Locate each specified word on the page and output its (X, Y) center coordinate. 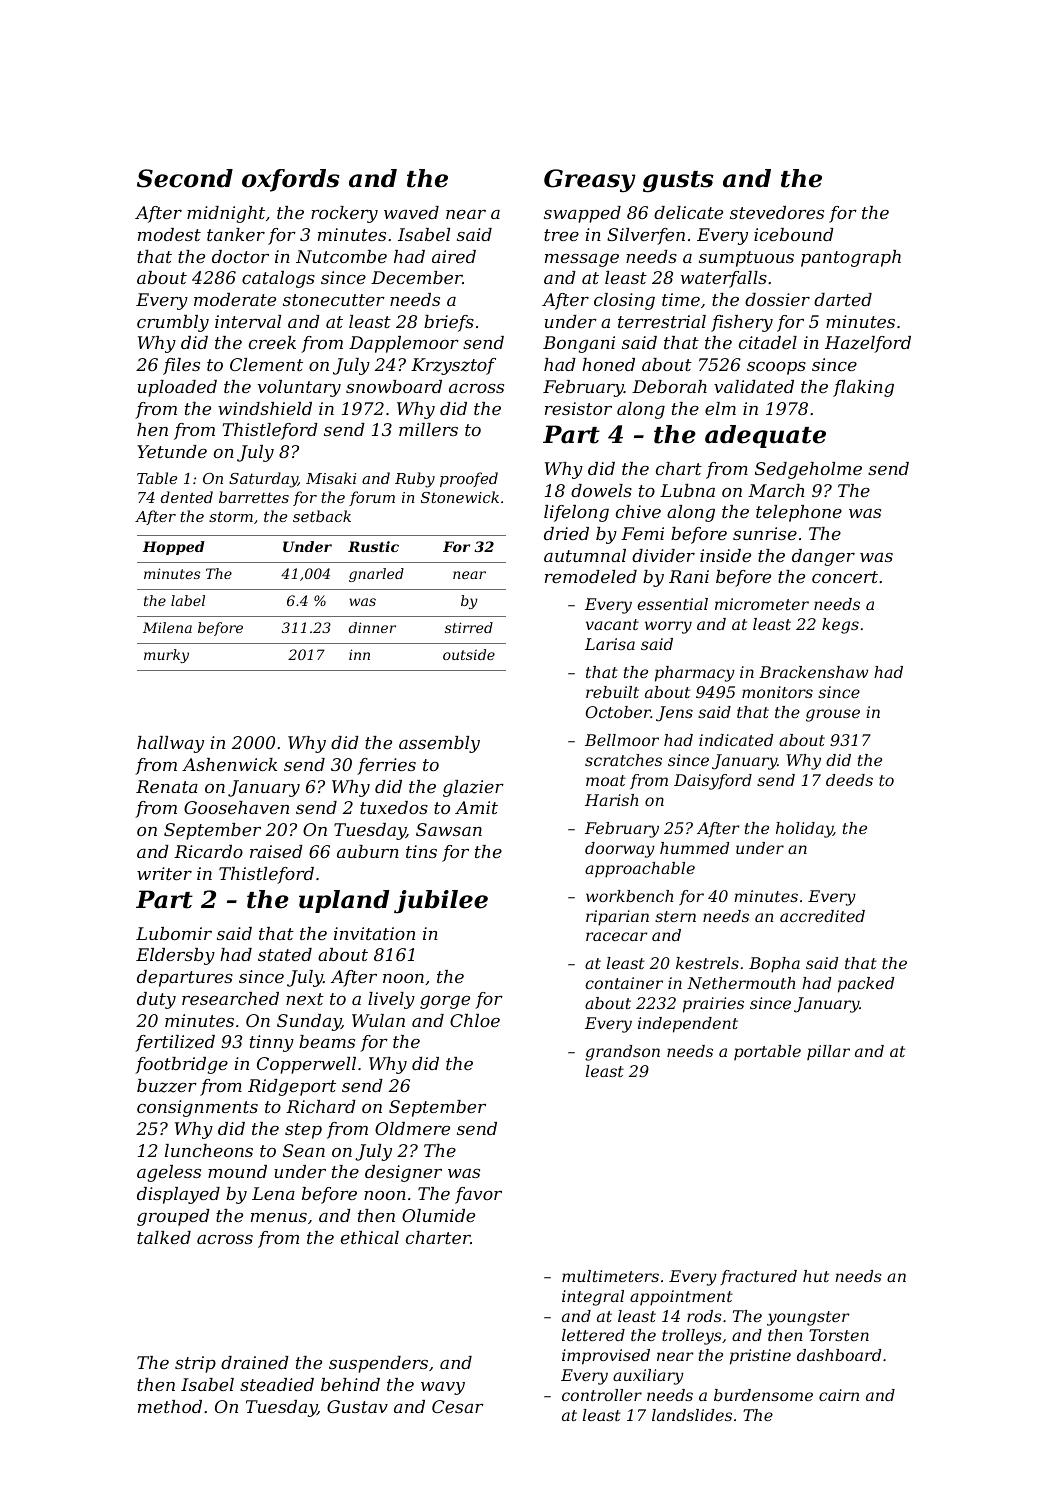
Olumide (438, 1215)
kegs (840, 626)
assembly (439, 744)
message (582, 260)
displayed (178, 1195)
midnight (226, 214)
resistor (578, 408)
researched (230, 998)
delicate (688, 212)
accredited (822, 916)
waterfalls (724, 279)
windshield (265, 408)
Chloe (475, 1020)
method (170, 1406)
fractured (758, 1277)
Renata (167, 786)
